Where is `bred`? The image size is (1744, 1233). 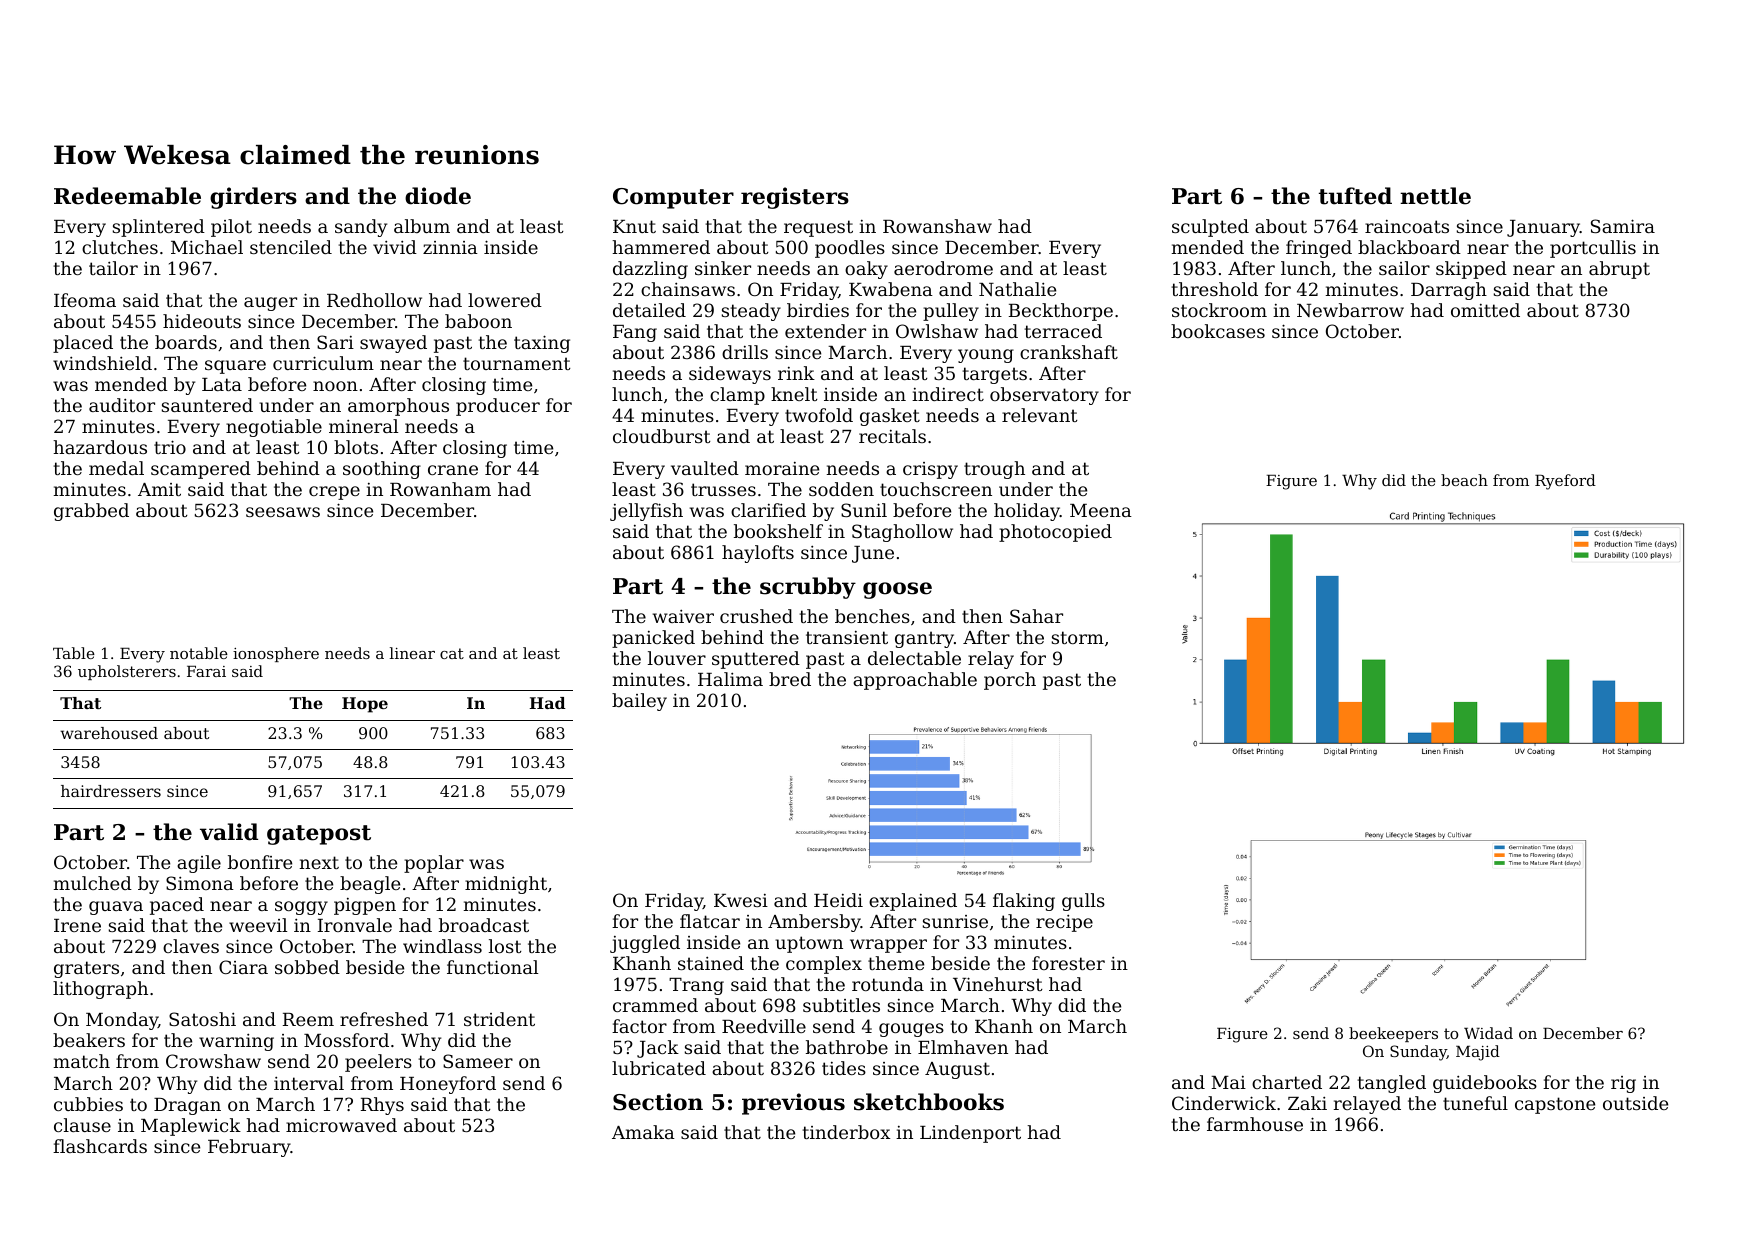
bred is located at coordinates (790, 679).
